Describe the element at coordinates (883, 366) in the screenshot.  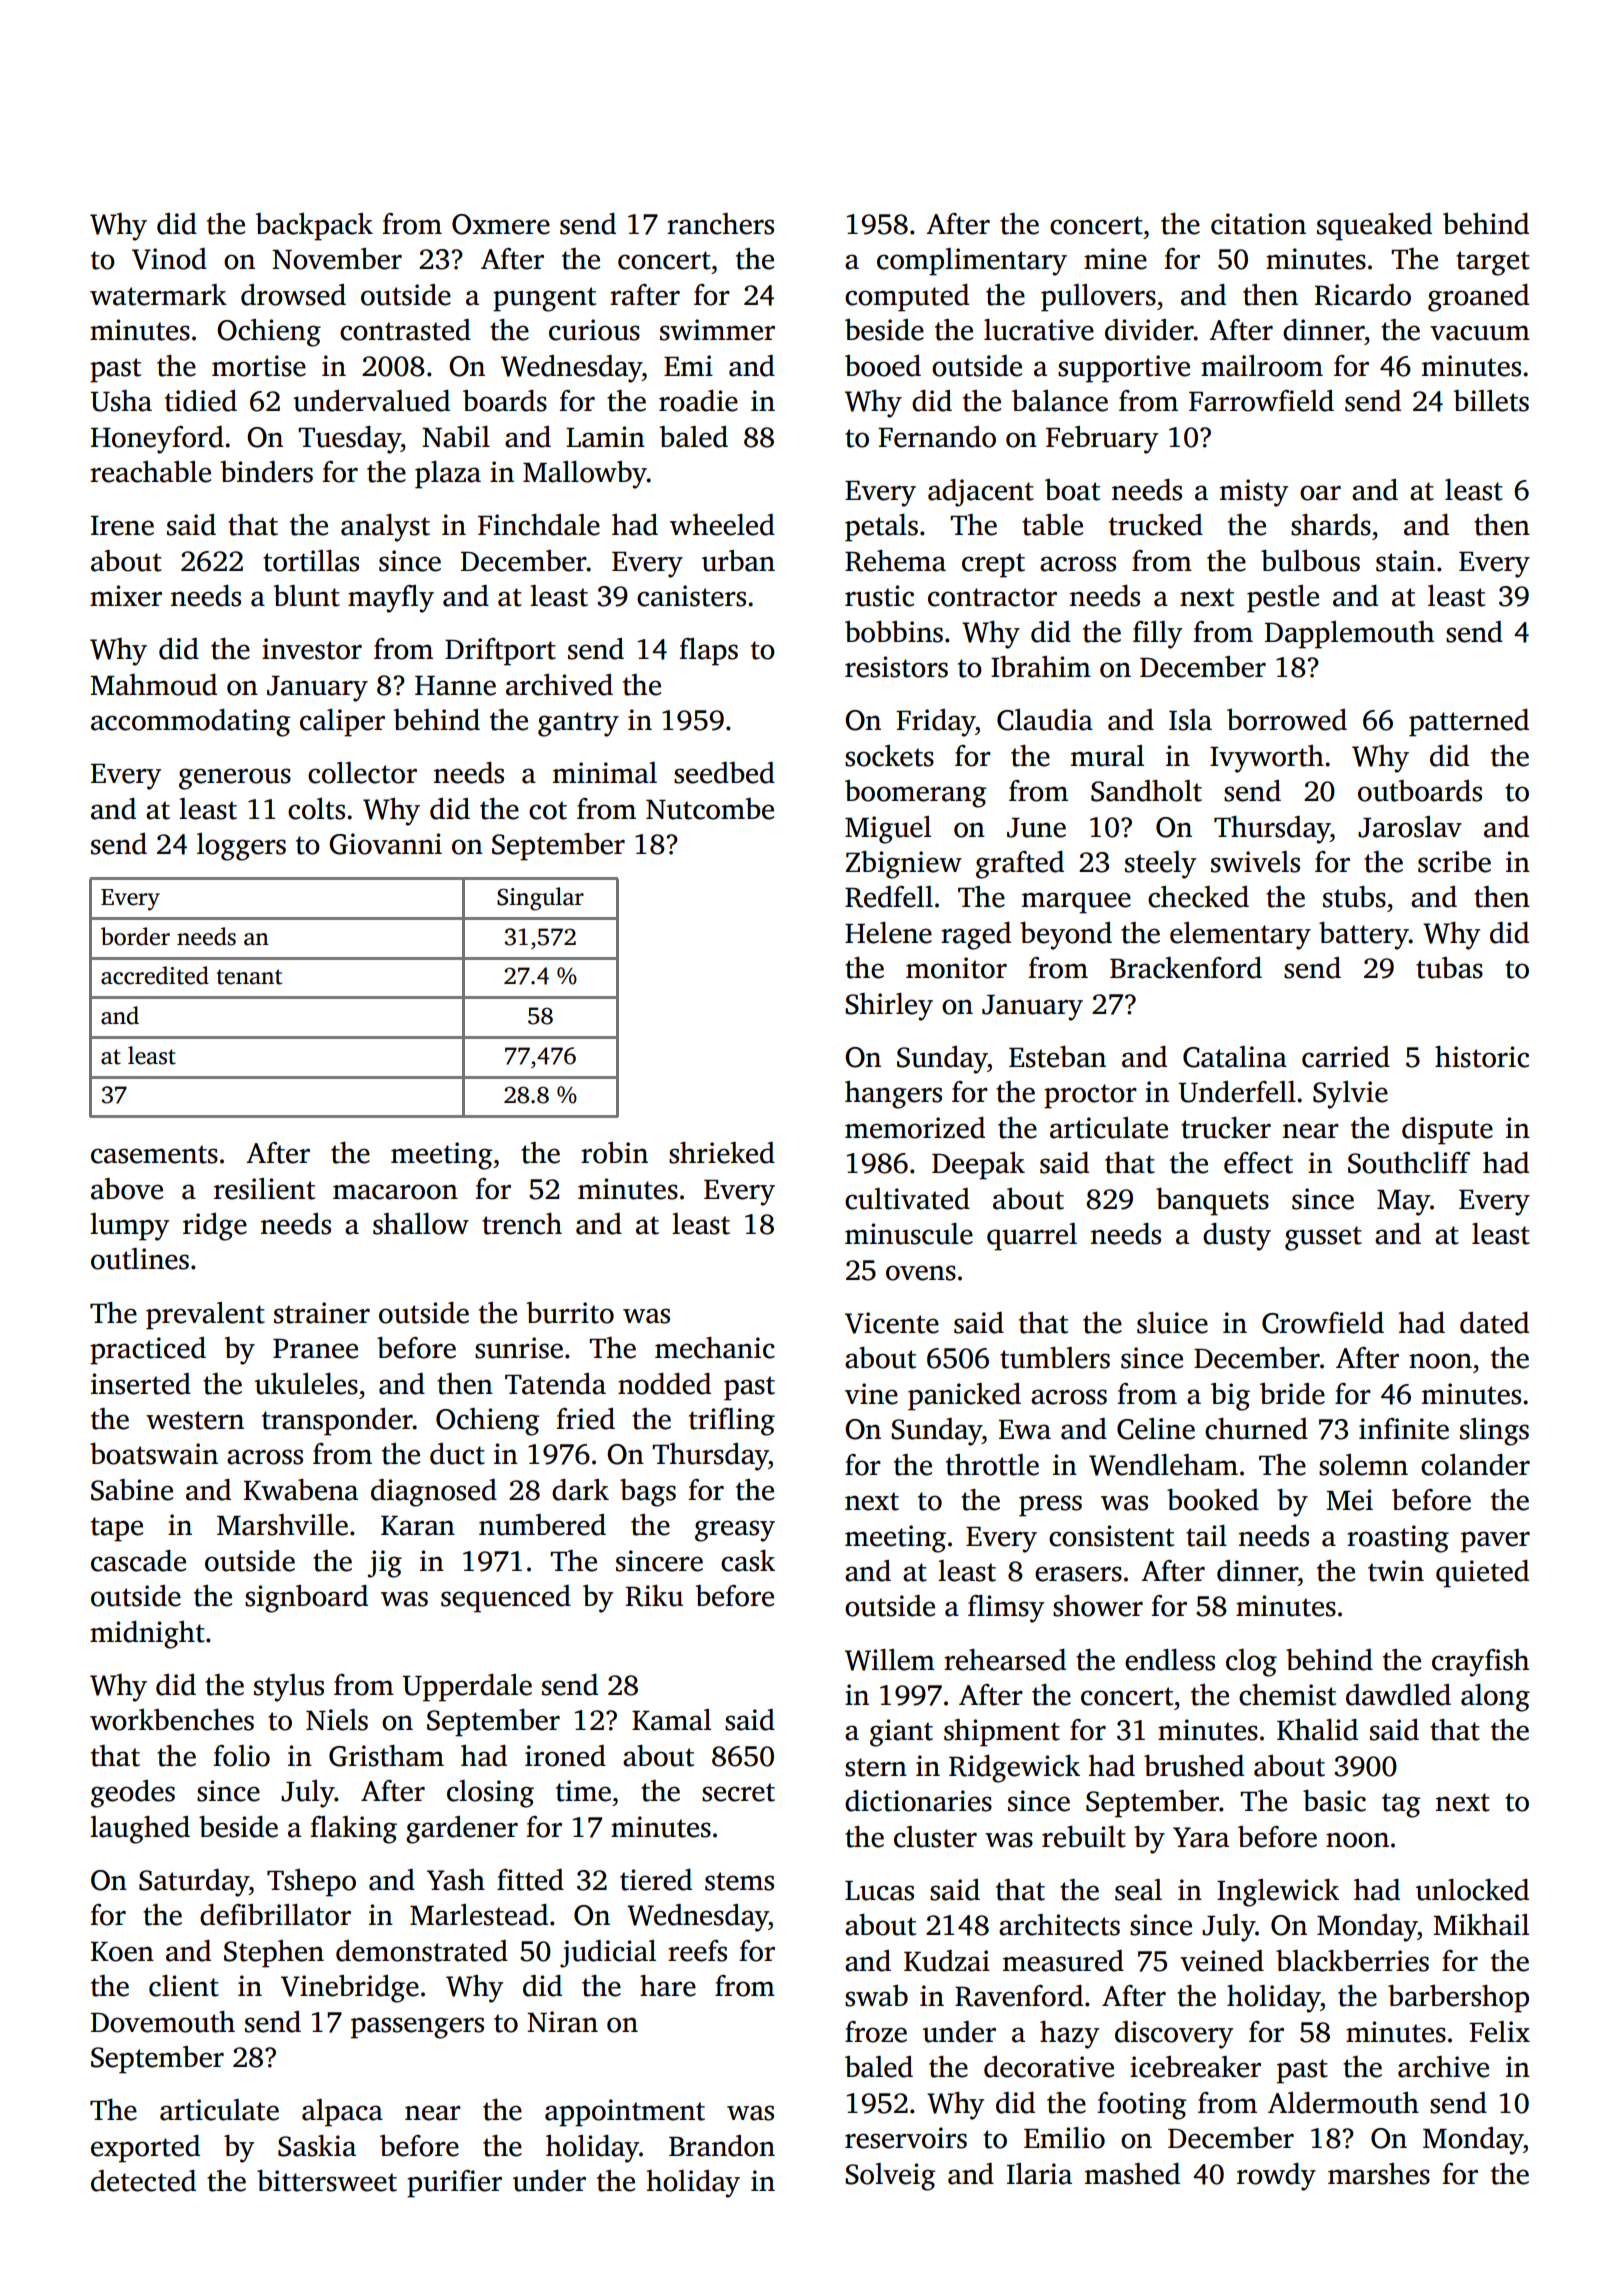
I see `booed` at that location.
